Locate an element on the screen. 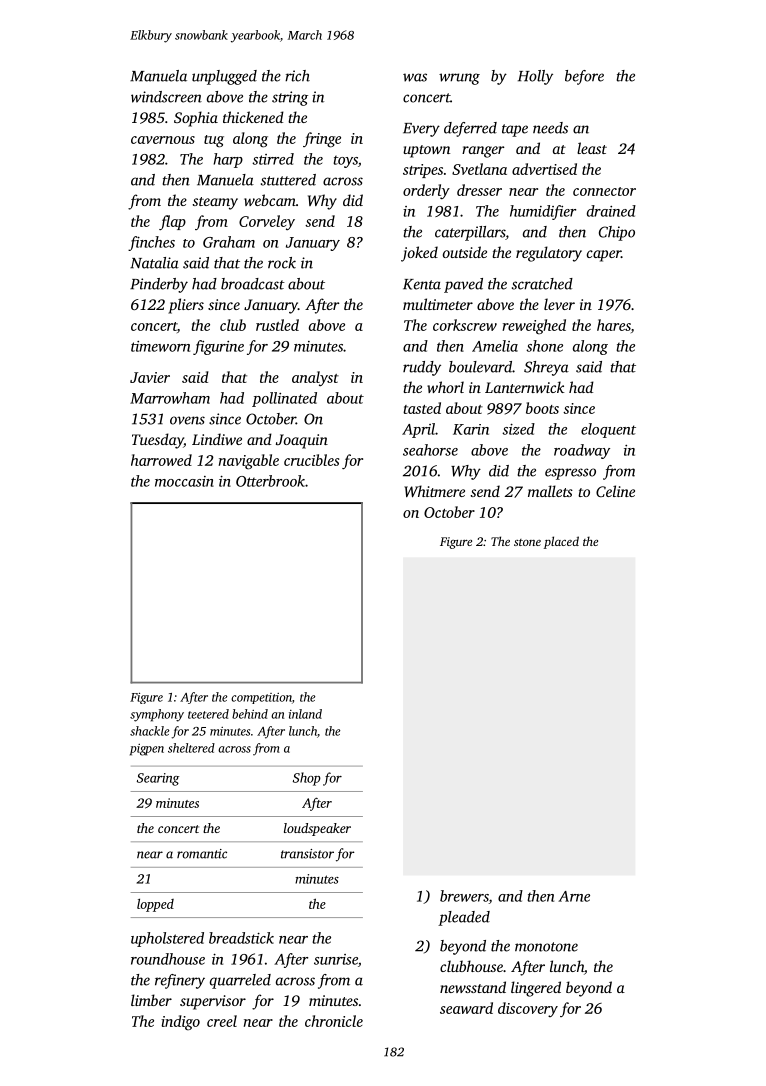 The width and height of the screenshot is (766, 1086). stone is located at coordinates (527, 542).
